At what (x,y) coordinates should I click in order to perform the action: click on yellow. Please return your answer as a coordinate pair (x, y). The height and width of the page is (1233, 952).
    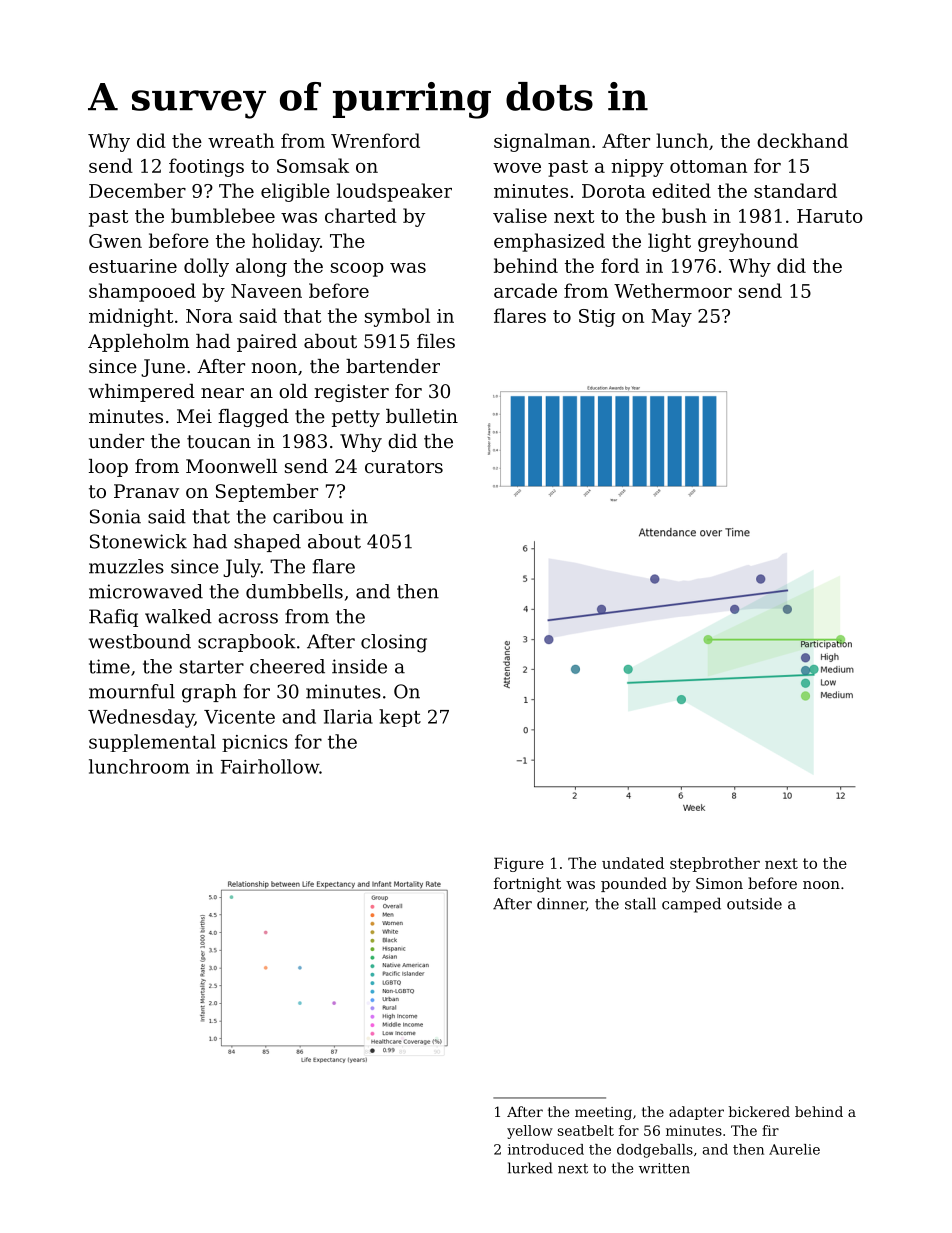
    Looking at the image, I should click on (530, 1132).
